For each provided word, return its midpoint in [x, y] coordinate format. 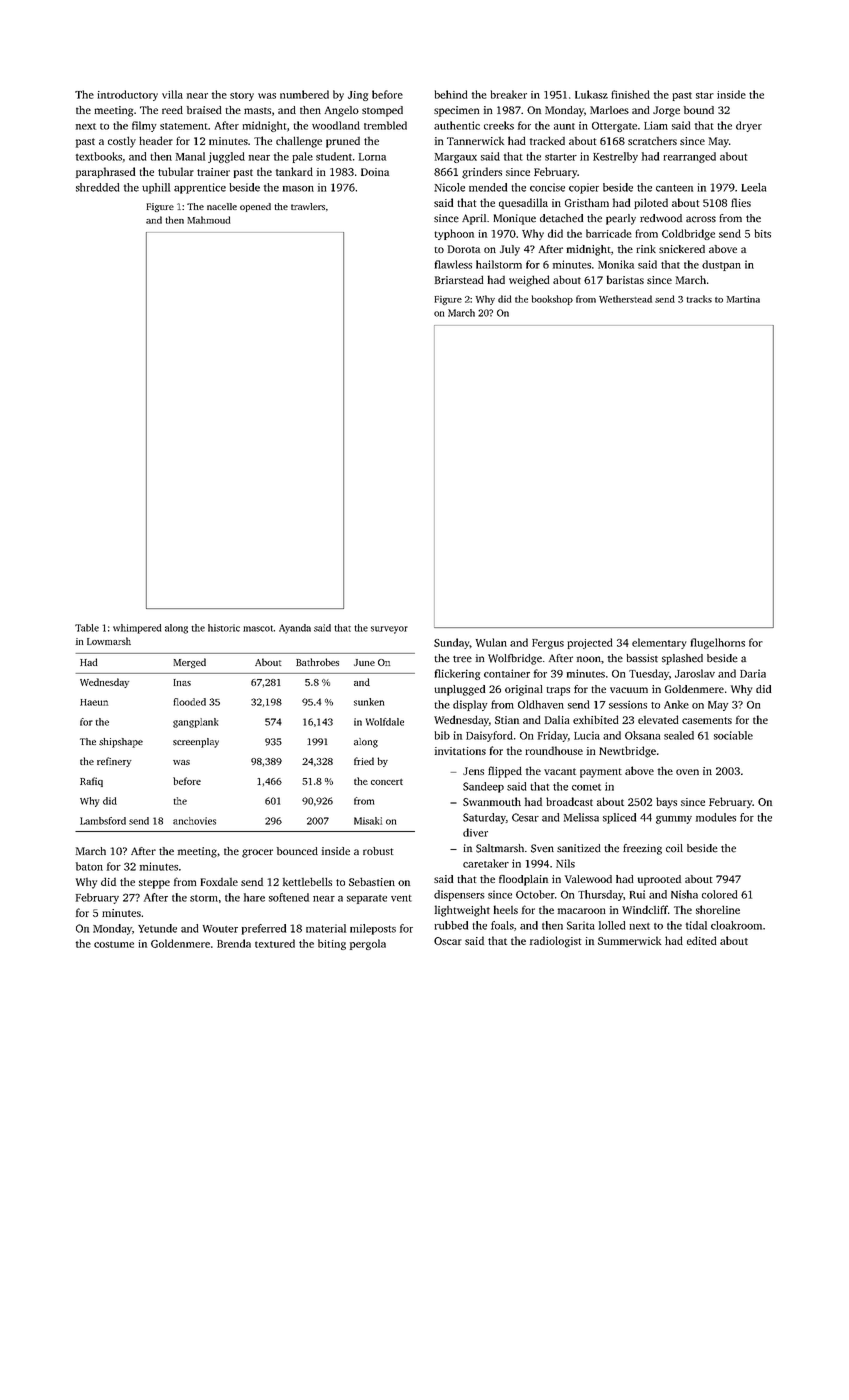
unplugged [459, 690]
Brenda [234, 943]
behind [451, 94]
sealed [679, 735]
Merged [189, 663]
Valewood [588, 879]
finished [630, 94]
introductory [128, 95]
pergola [368, 944]
